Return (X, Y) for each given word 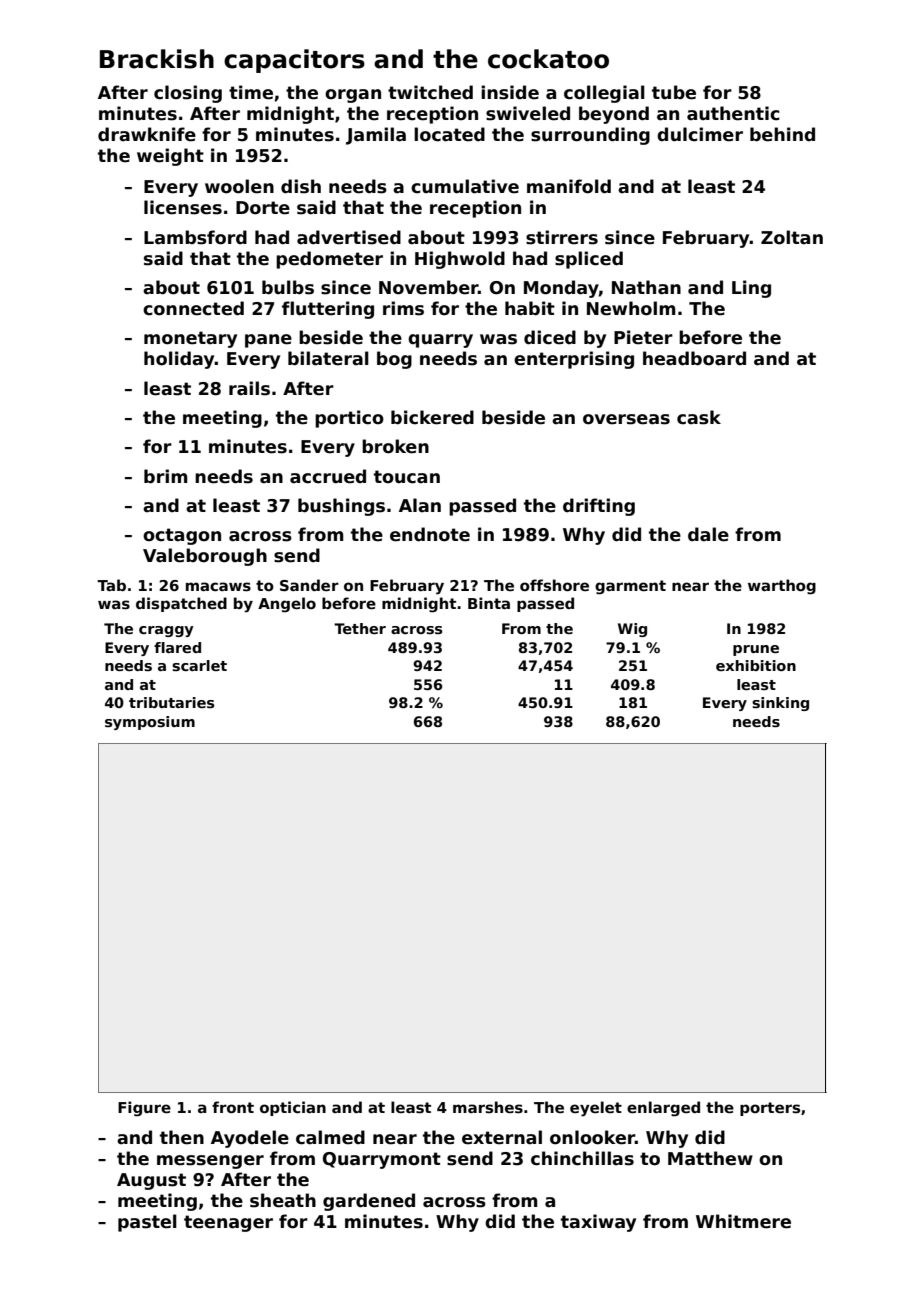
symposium (150, 723)
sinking (780, 704)
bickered (432, 417)
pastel (147, 1223)
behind (782, 134)
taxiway (598, 1223)
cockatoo (548, 59)
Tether (360, 628)
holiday (179, 360)
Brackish (157, 59)
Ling (751, 289)
